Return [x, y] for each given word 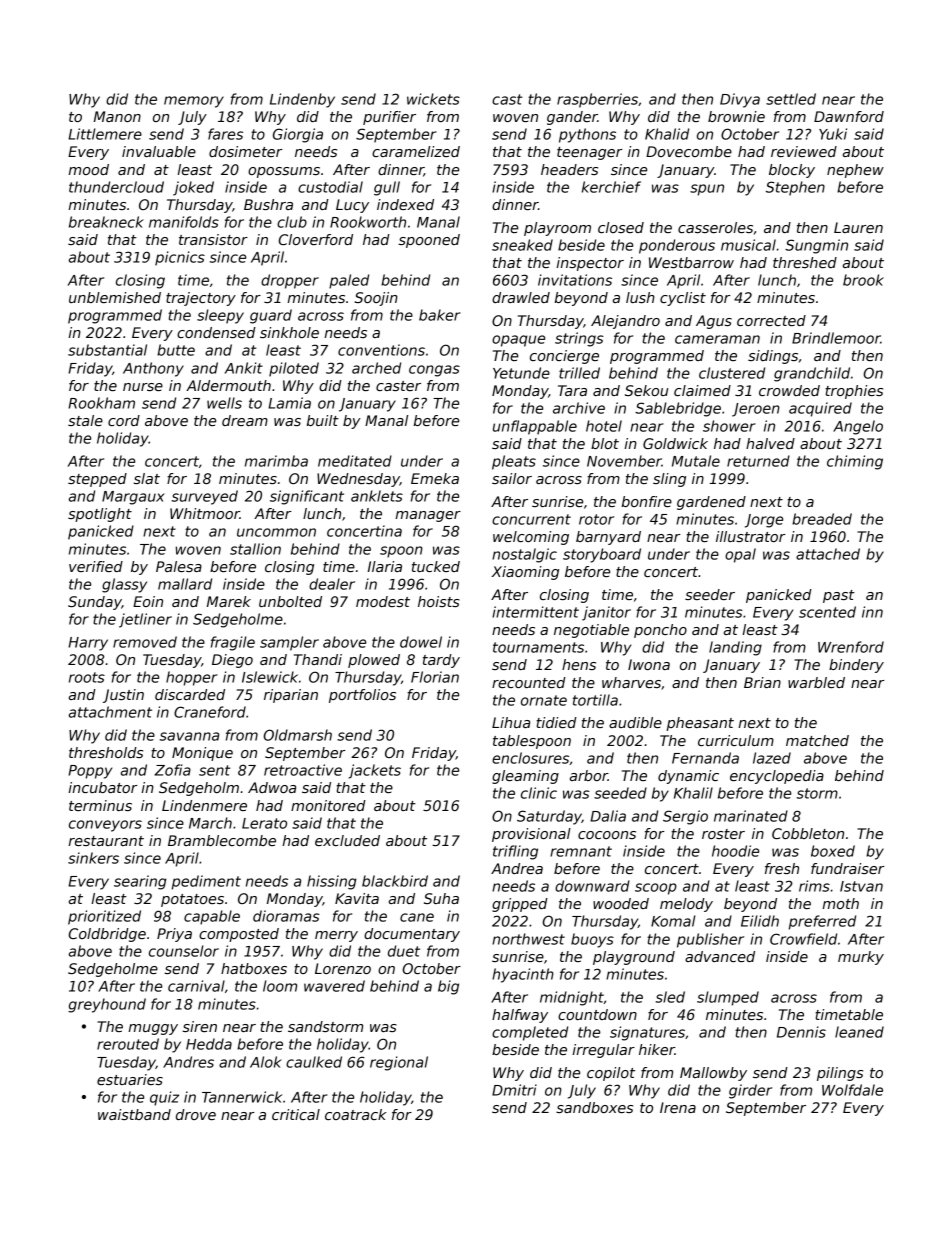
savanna [189, 736]
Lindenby [302, 100]
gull [387, 188]
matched [817, 740]
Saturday [549, 817]
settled [791, 99]
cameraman [717, 339]
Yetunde [521, 373]
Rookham [101, 403]
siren [200, 1026]
